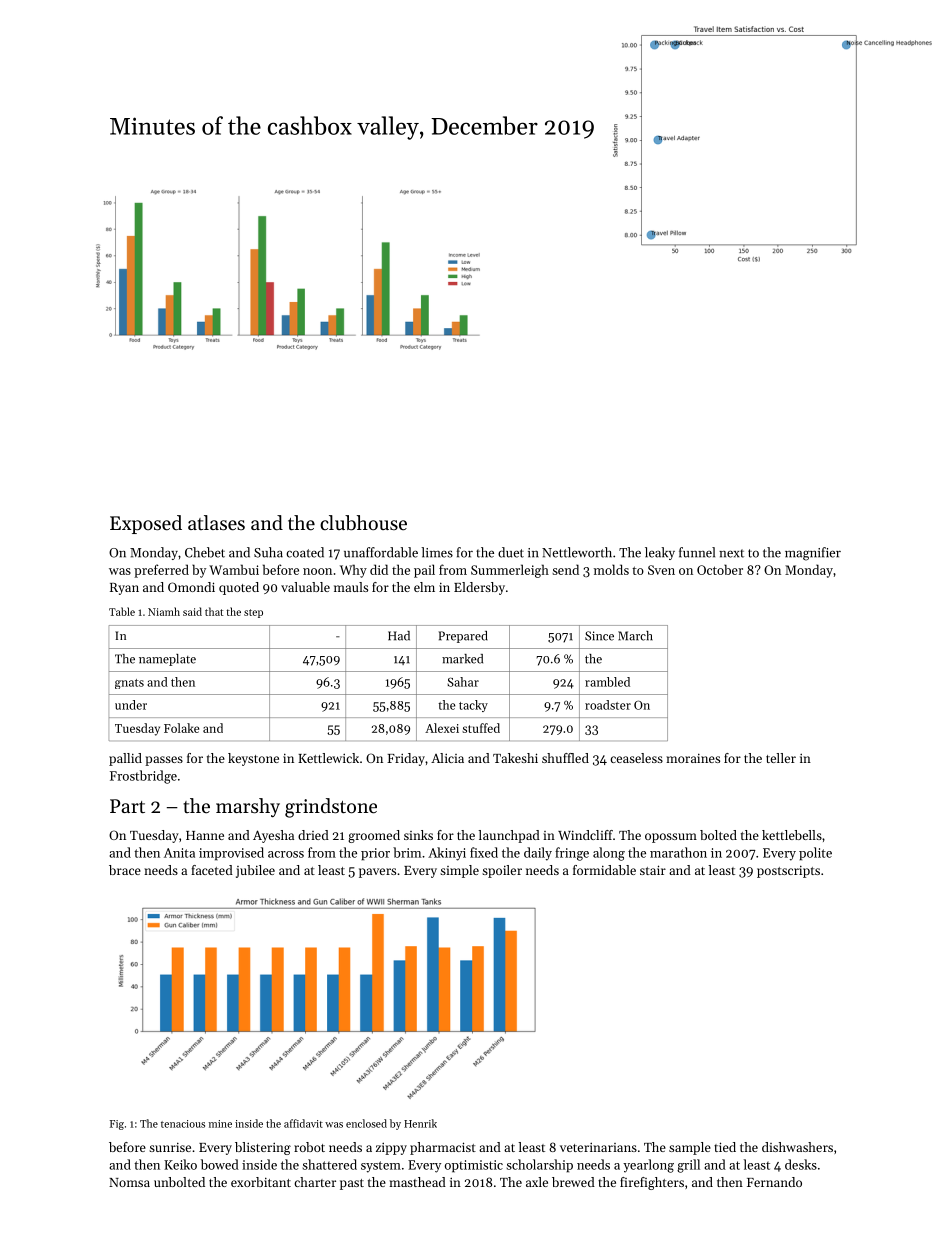  I want to click on dishwashers, so click(797, 1147).
